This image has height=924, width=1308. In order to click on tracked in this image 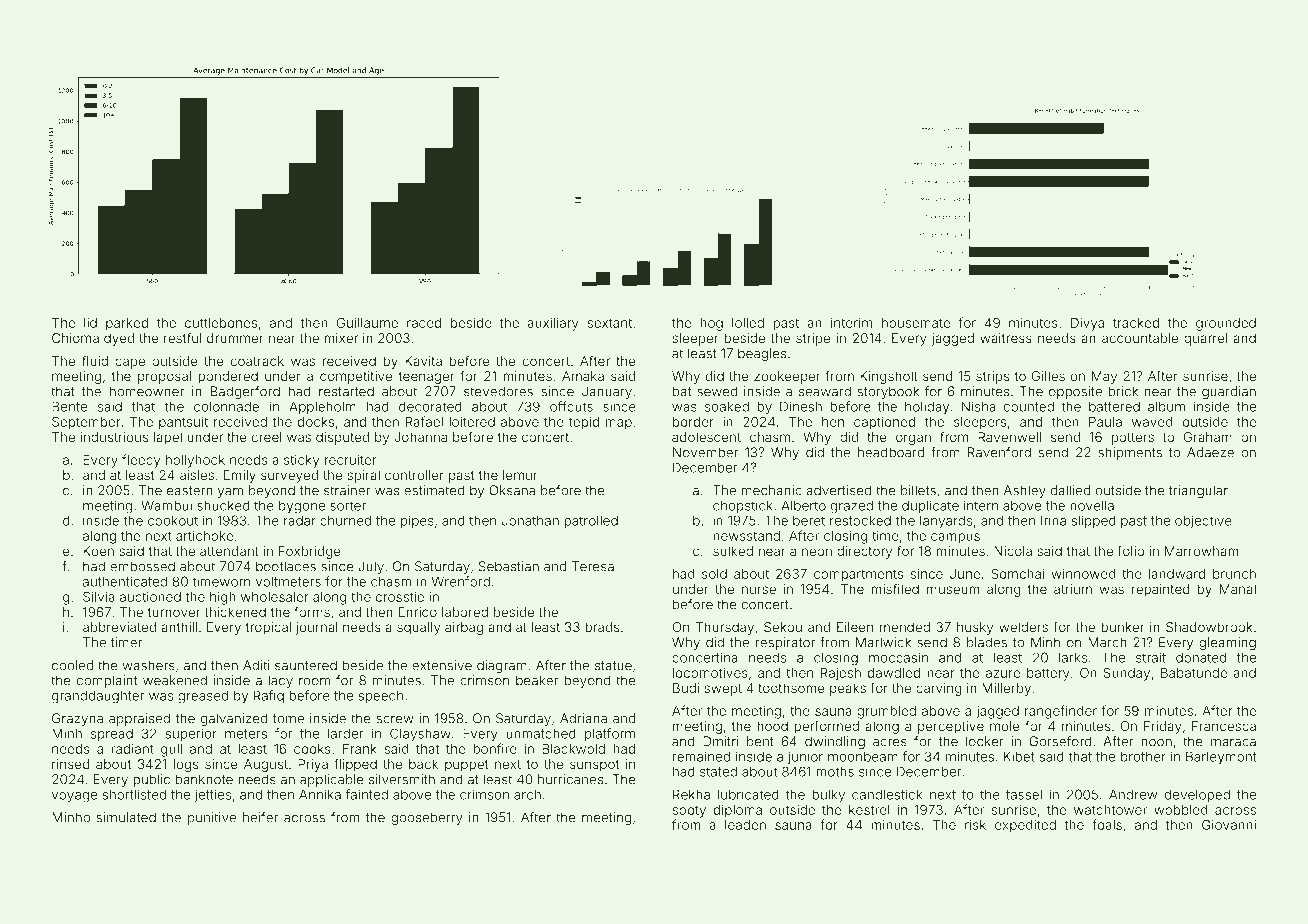, I will do `click(1136, 323)`.
